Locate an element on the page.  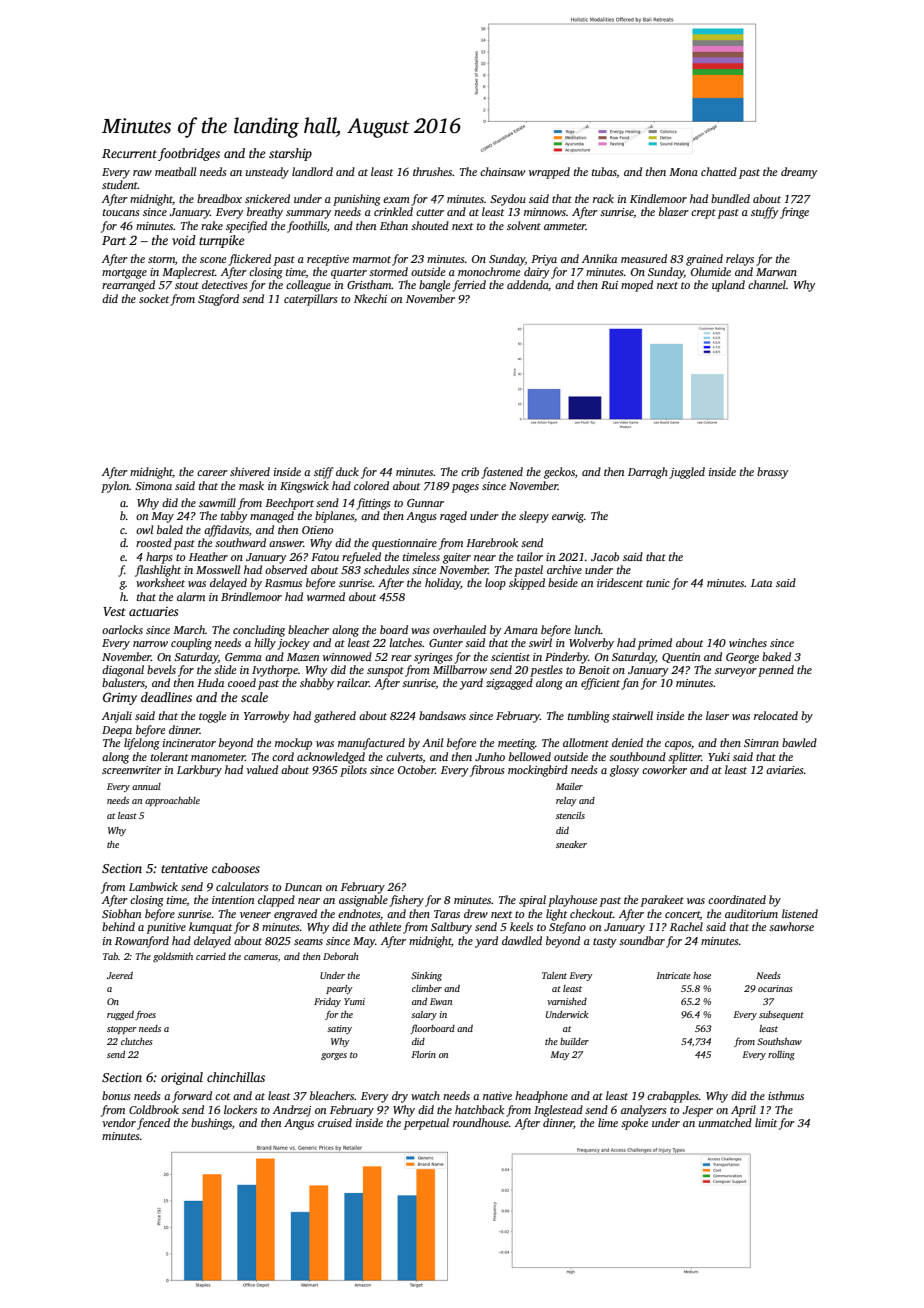
dreamy is located at coordinates (799, 173).
